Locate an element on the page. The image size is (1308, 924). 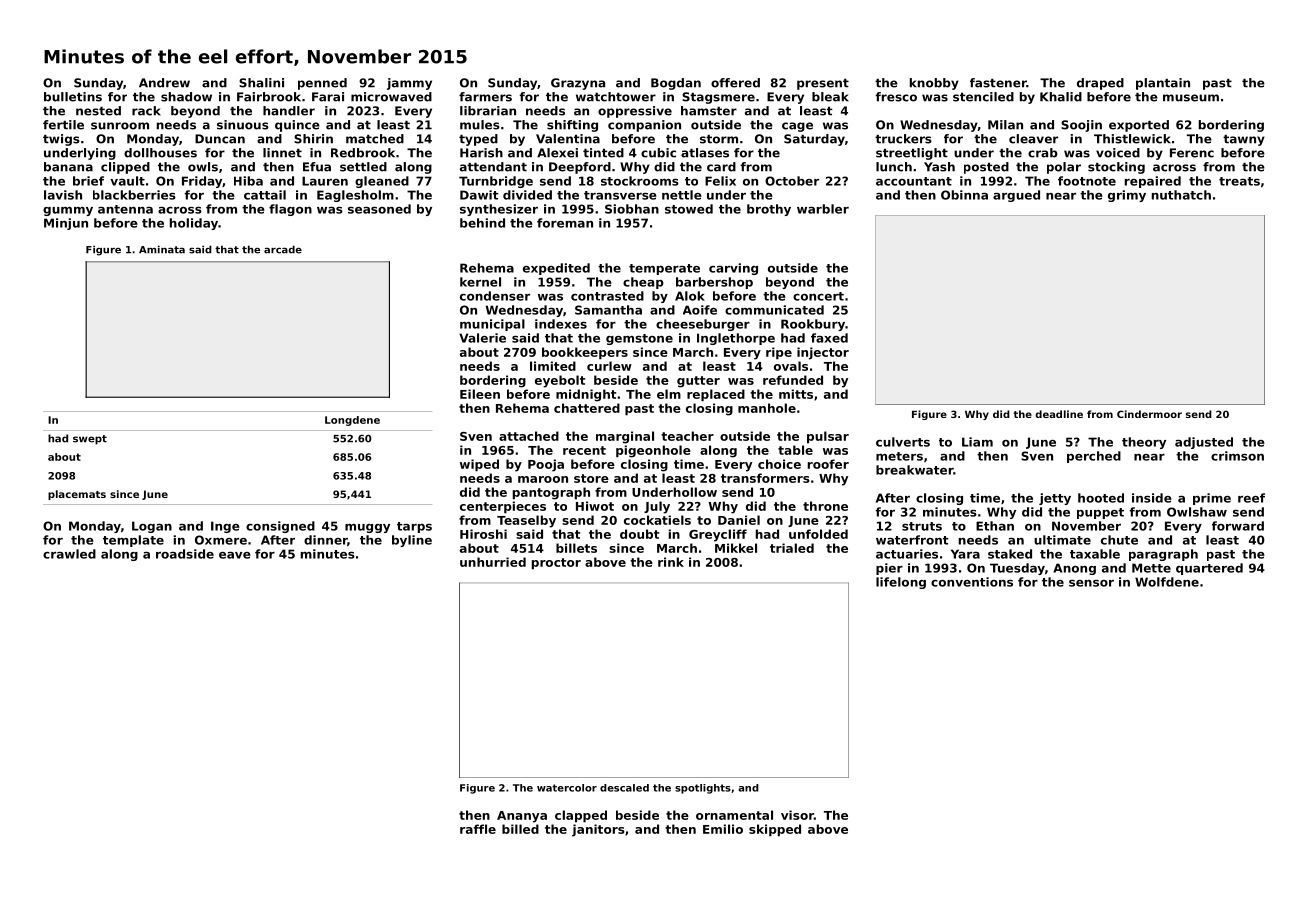
rink is located at coordinates (671, 562).
